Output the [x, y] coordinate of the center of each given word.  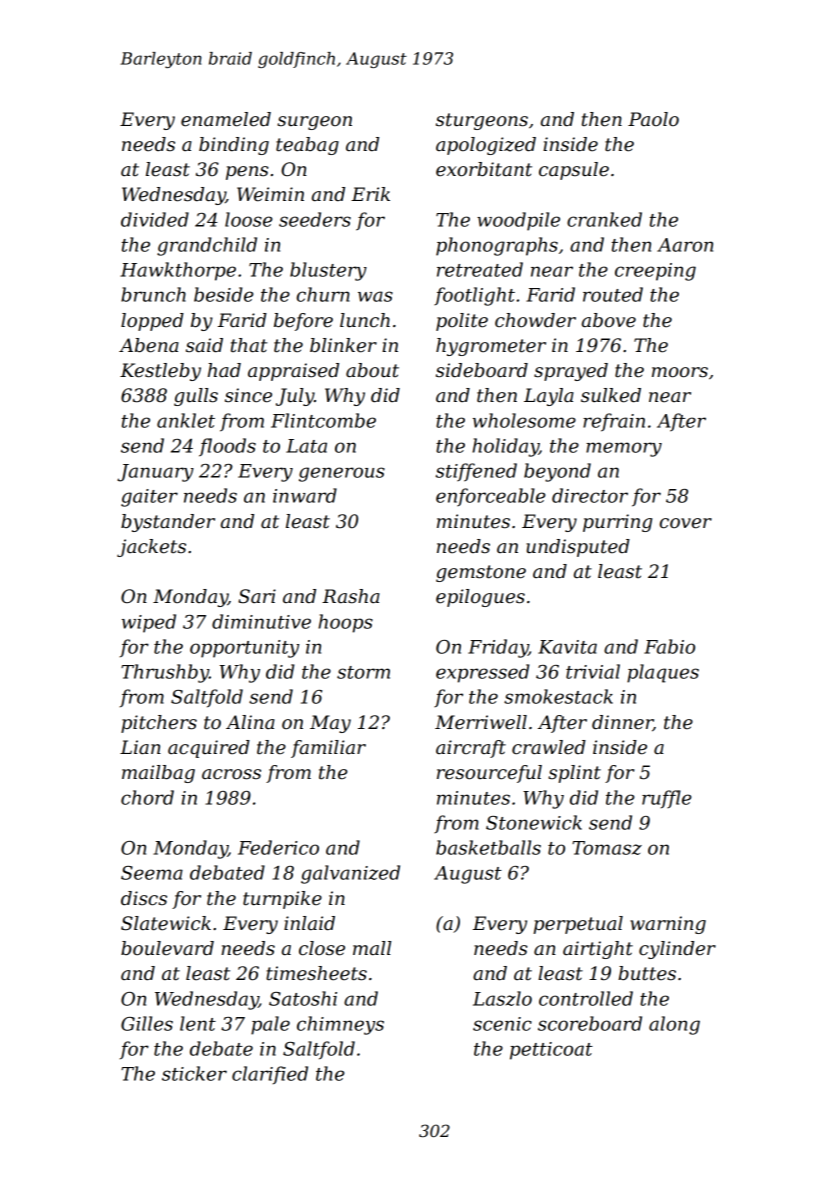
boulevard [167, 948]
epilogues [480, 598]
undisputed [578, 548]
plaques [663, 673]
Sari [257, 596]
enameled [226, 119]
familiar [328, 749]
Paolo [653, 119]
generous [342, 474]
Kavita [567, 647]
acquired [209, 749]
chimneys [340, 1025]
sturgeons [482, 121]
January [155, 473]
